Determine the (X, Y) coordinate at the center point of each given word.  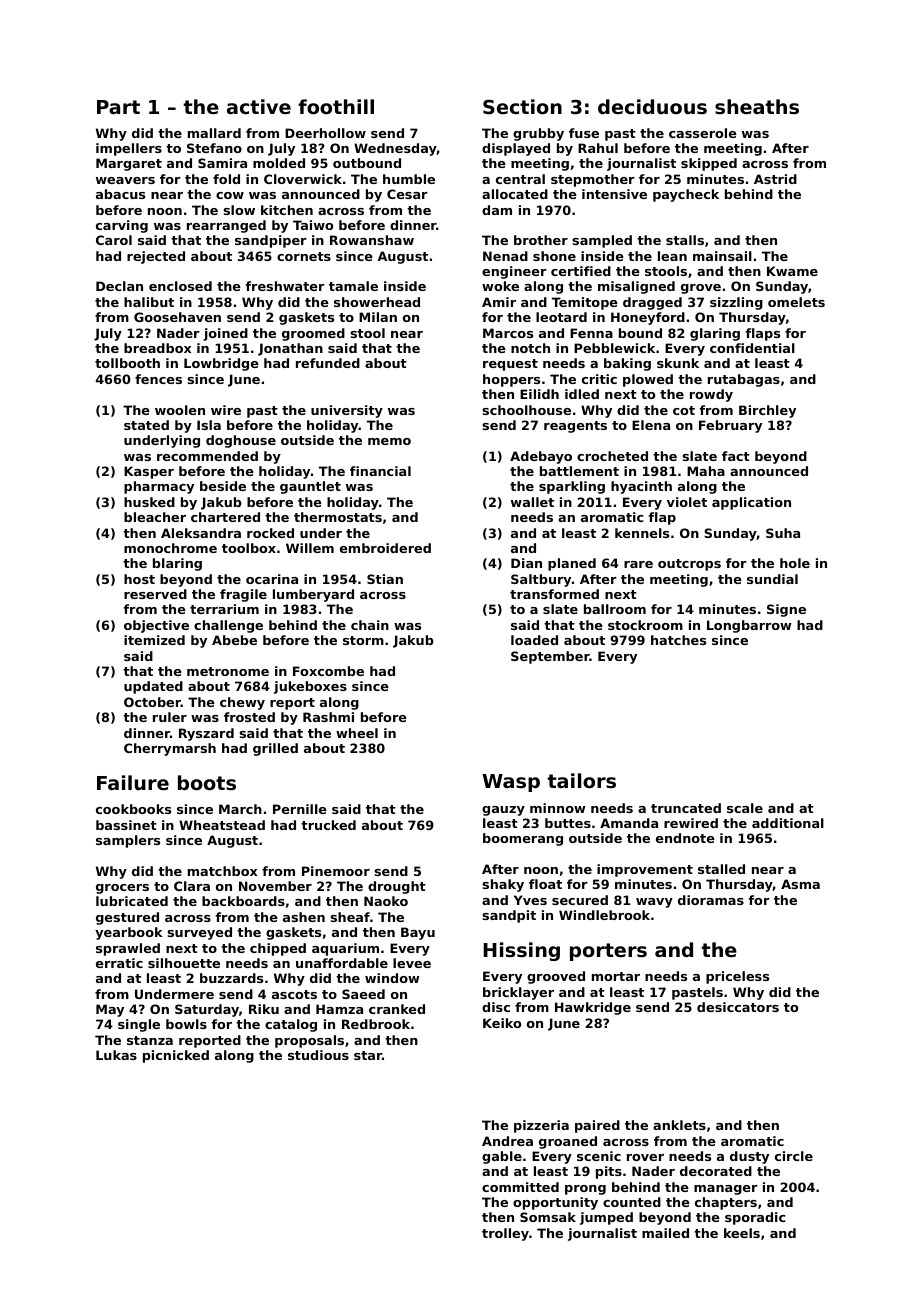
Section (522, 106)
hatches (678, 640)
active (259, 106)
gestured (127, 918)
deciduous (652, 106)
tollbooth (127, 363)
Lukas (116, 1055)
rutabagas (744, 380)
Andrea (507, 1141)
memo (389, 441)
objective (156, 626)
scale (745, 808)
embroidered (385, 548)
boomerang (523, 839)
